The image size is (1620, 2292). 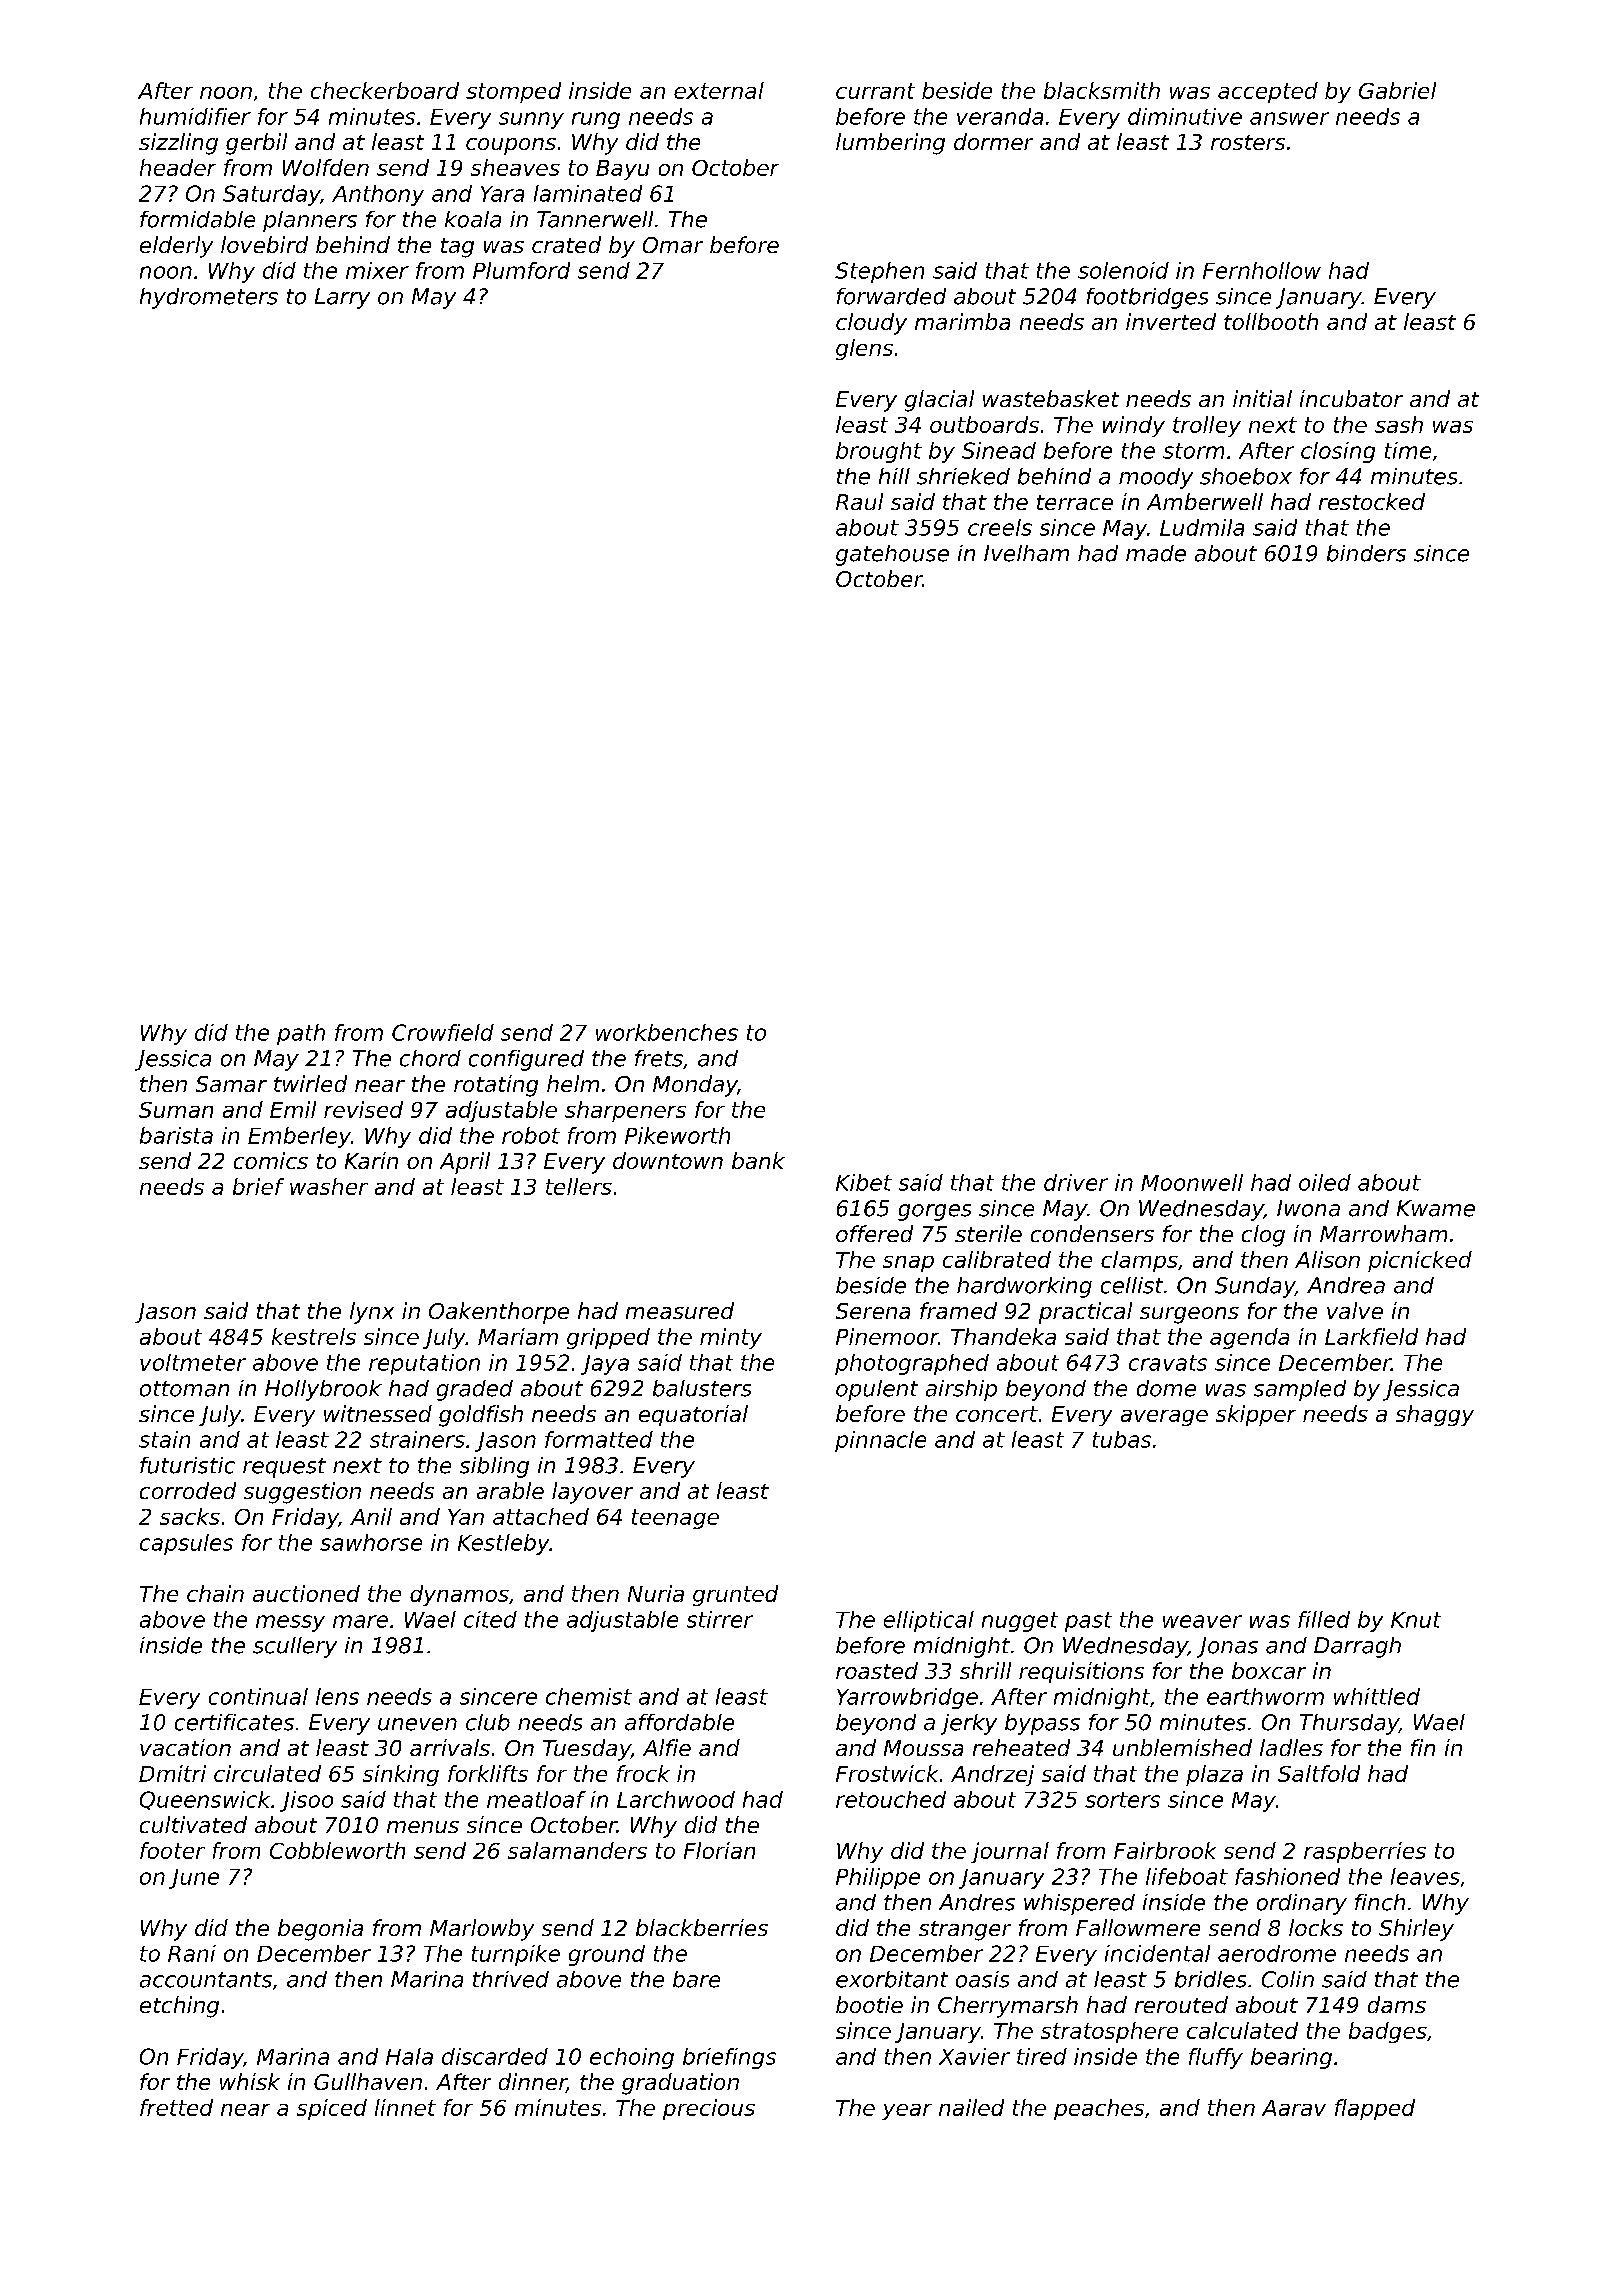 What do you see at coordinates (982, 1979) in the image?
I see `oasis` at bounding box center [982, 1979].
